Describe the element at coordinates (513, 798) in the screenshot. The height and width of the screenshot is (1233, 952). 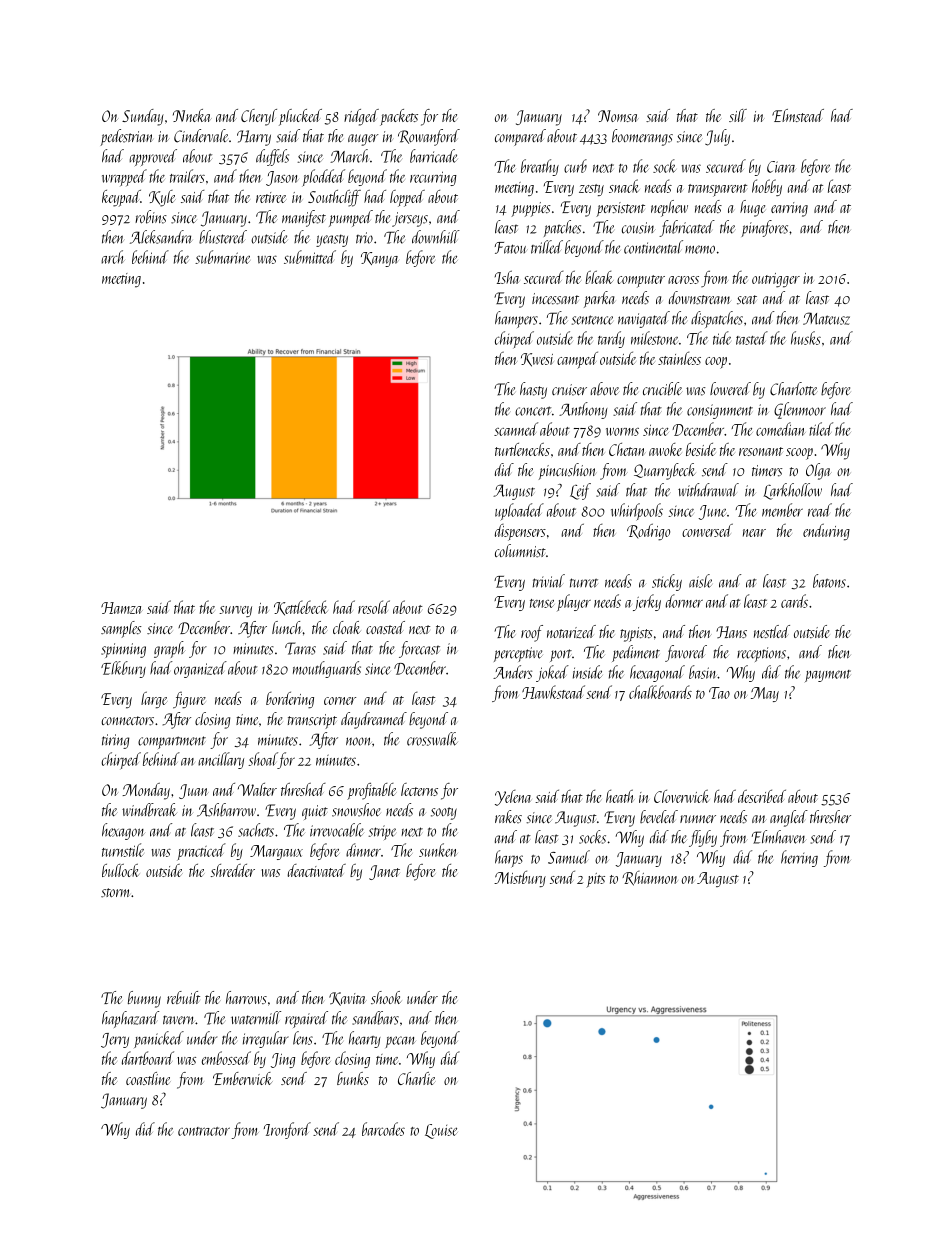
I see `Yelena` at that location.
